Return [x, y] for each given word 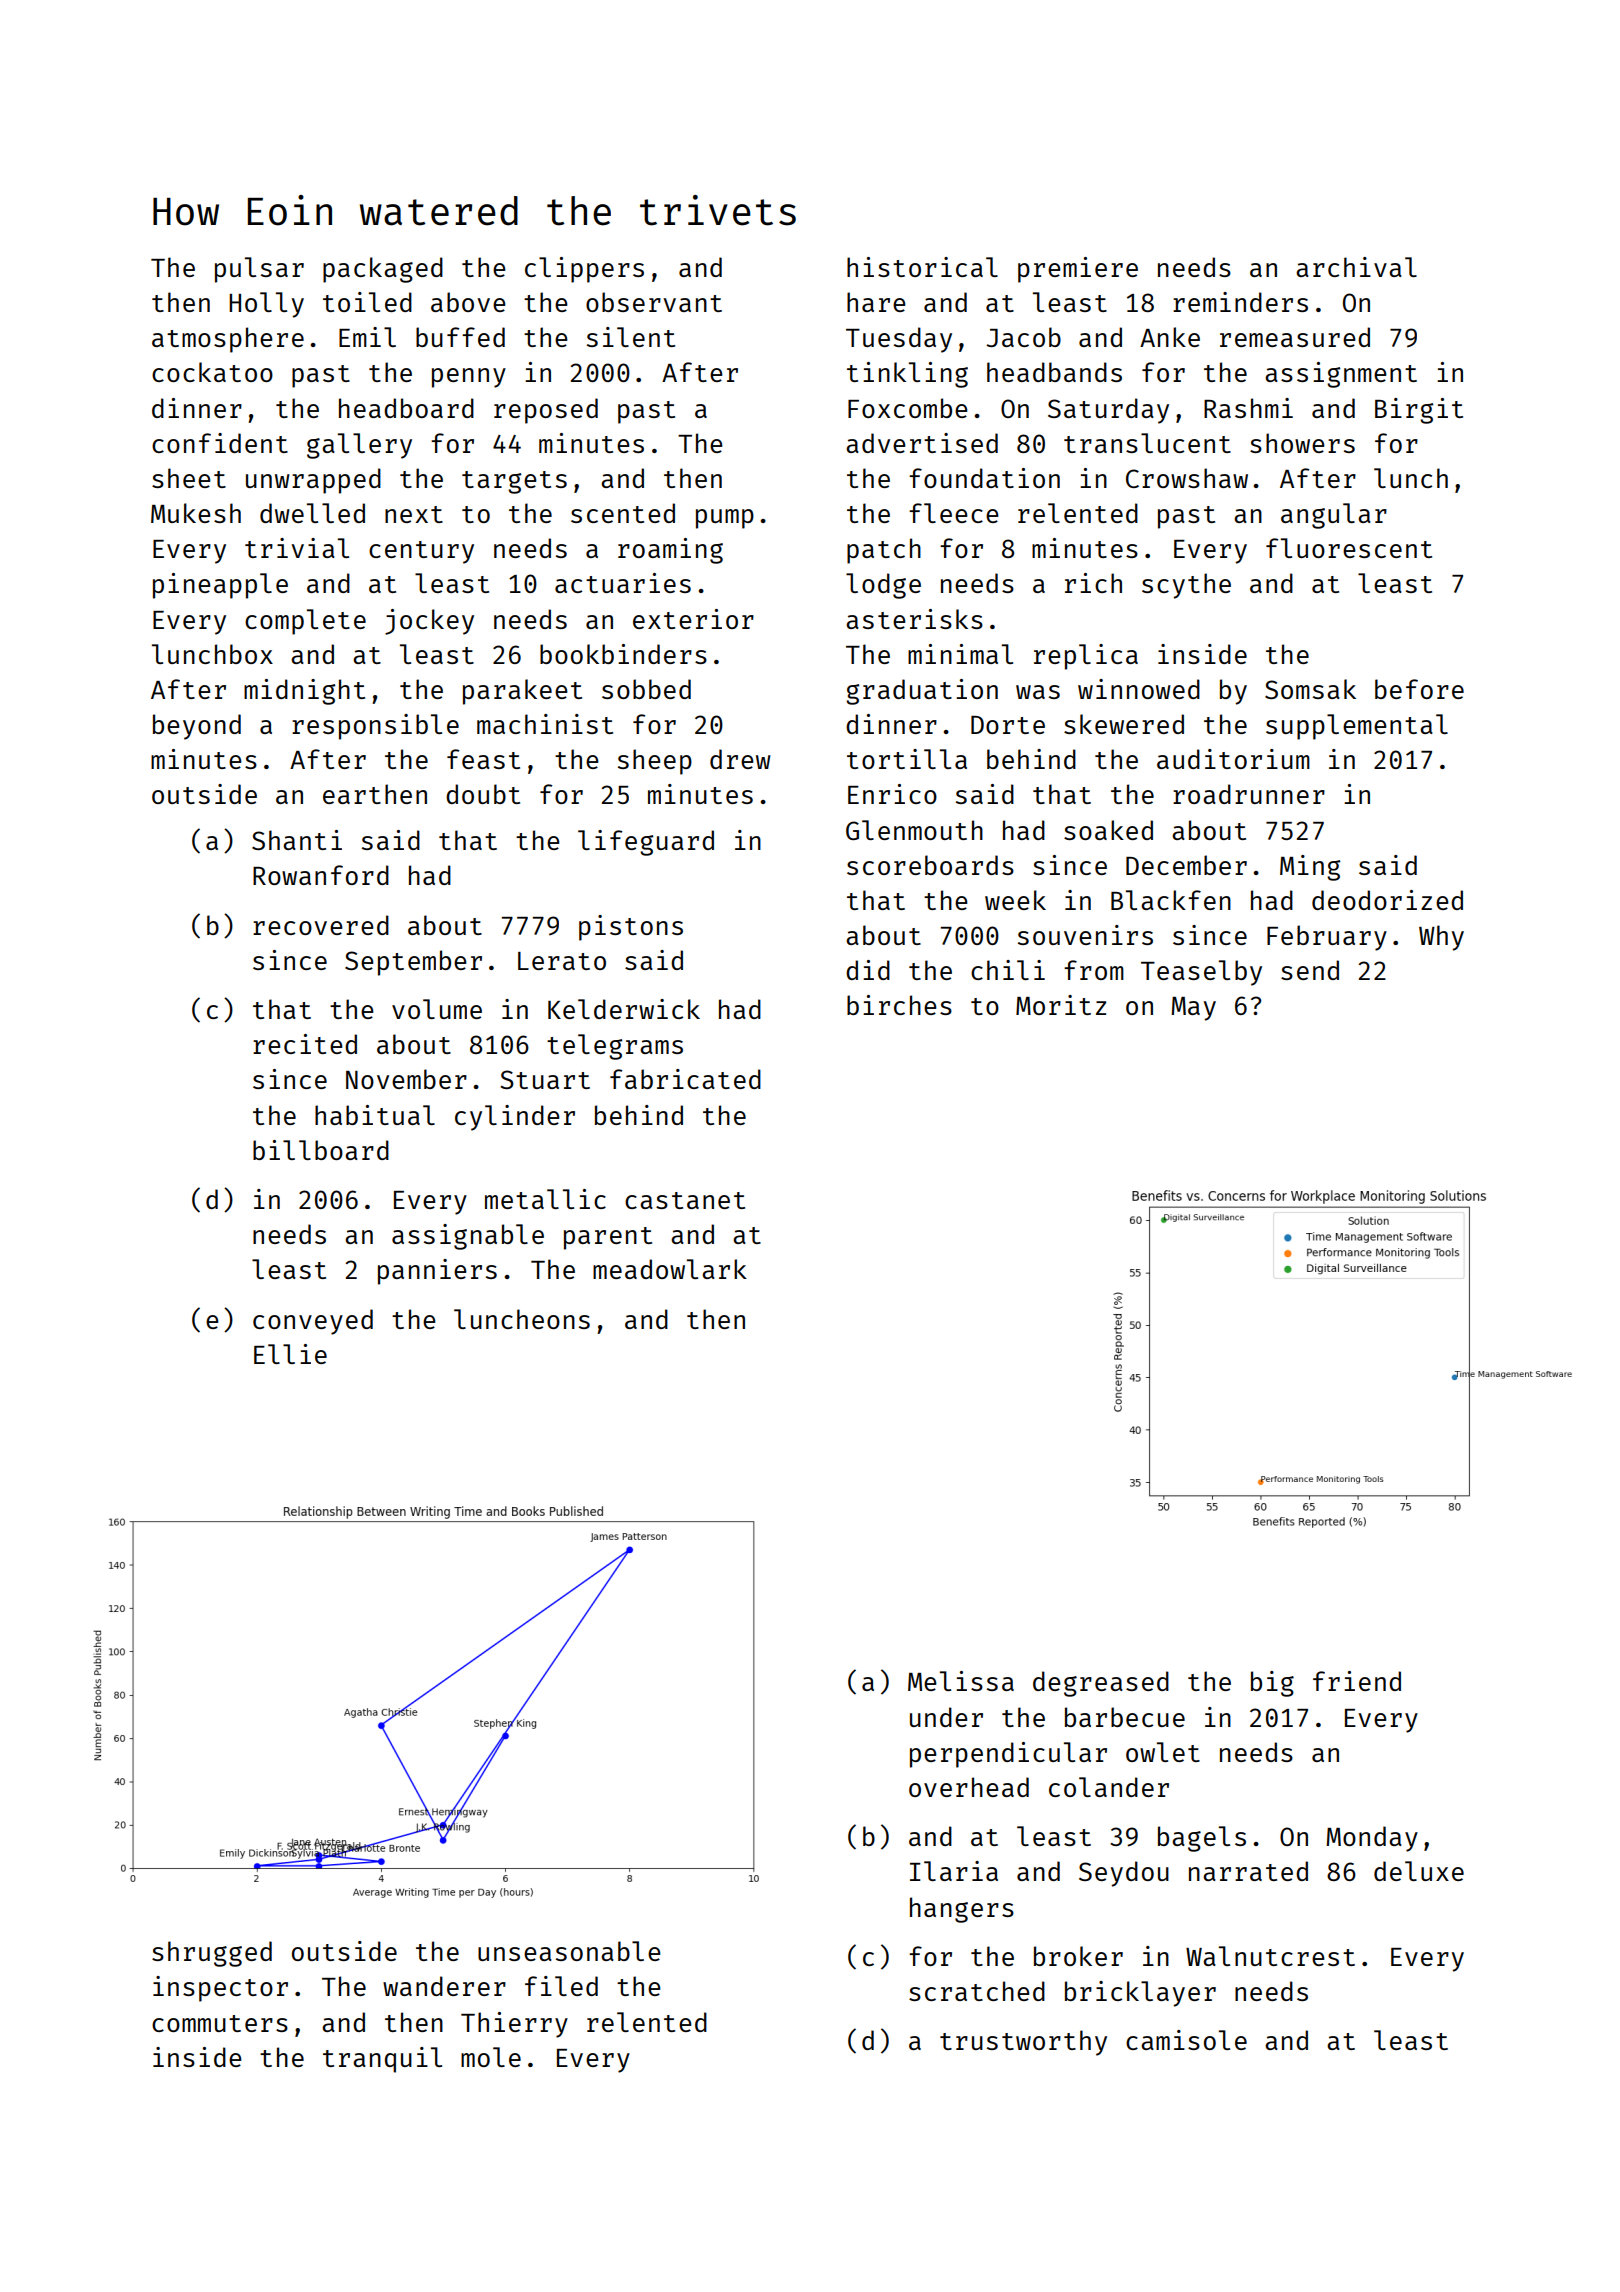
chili [1008, 970]
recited [305, 1044]
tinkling [907, 375]
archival [1356, 267]
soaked [1108, 830]
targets [514, 482]
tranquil [382, 2060]
